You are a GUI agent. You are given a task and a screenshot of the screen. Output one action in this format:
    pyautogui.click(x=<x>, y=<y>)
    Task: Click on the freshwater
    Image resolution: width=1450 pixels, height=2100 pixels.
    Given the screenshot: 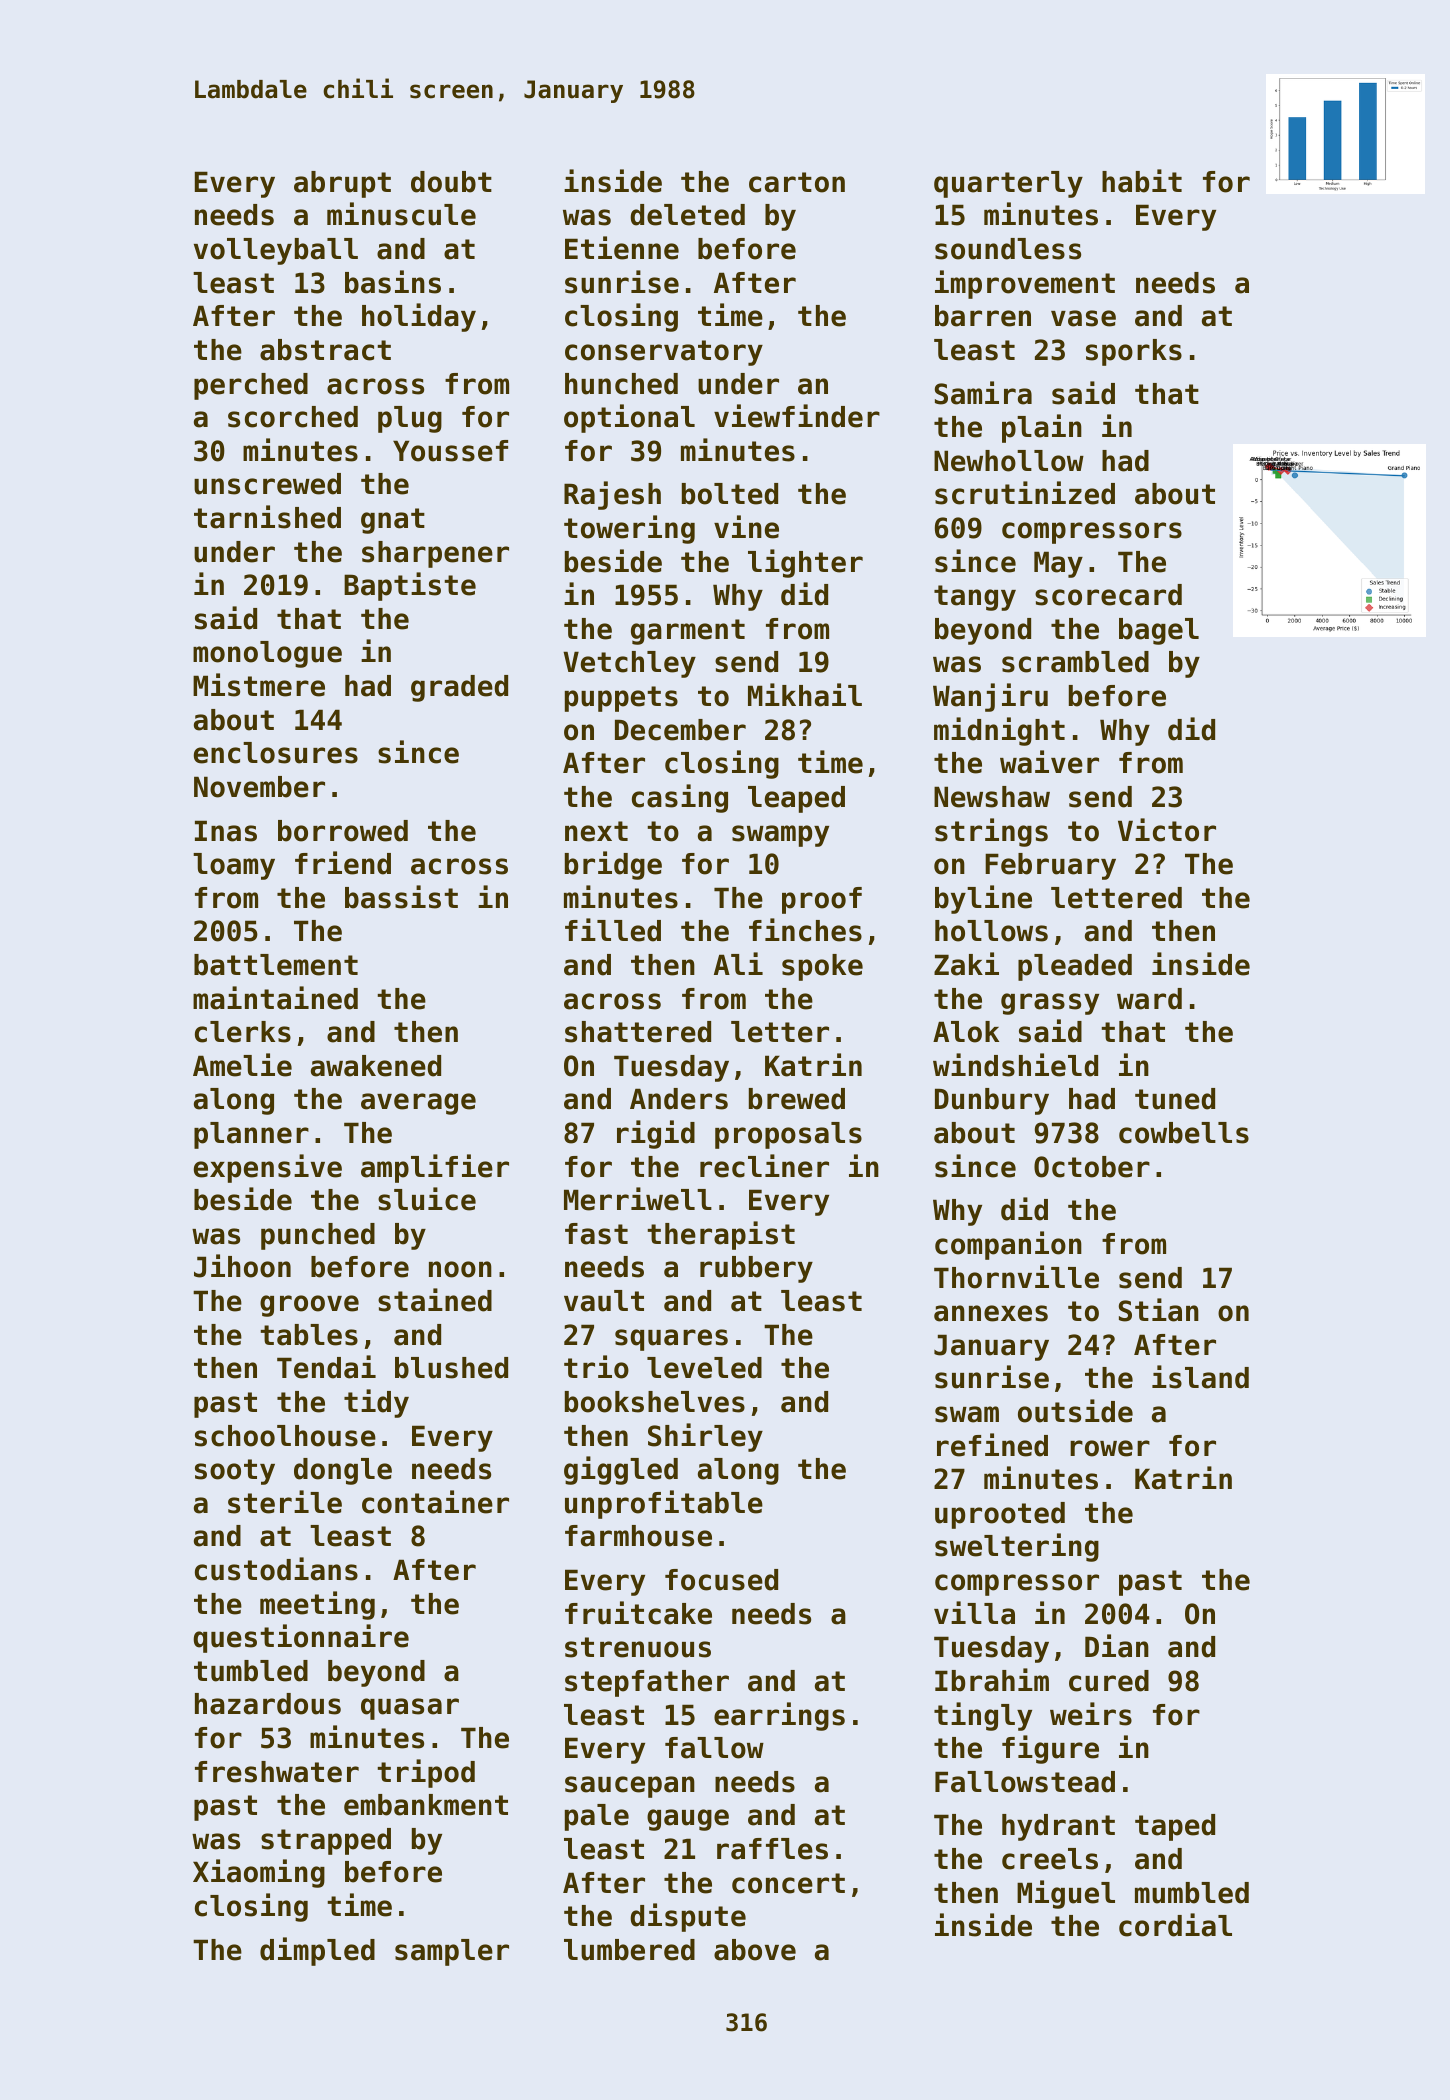 What is the action you would take?
    pyautogui.click(x=277, y=1772)
